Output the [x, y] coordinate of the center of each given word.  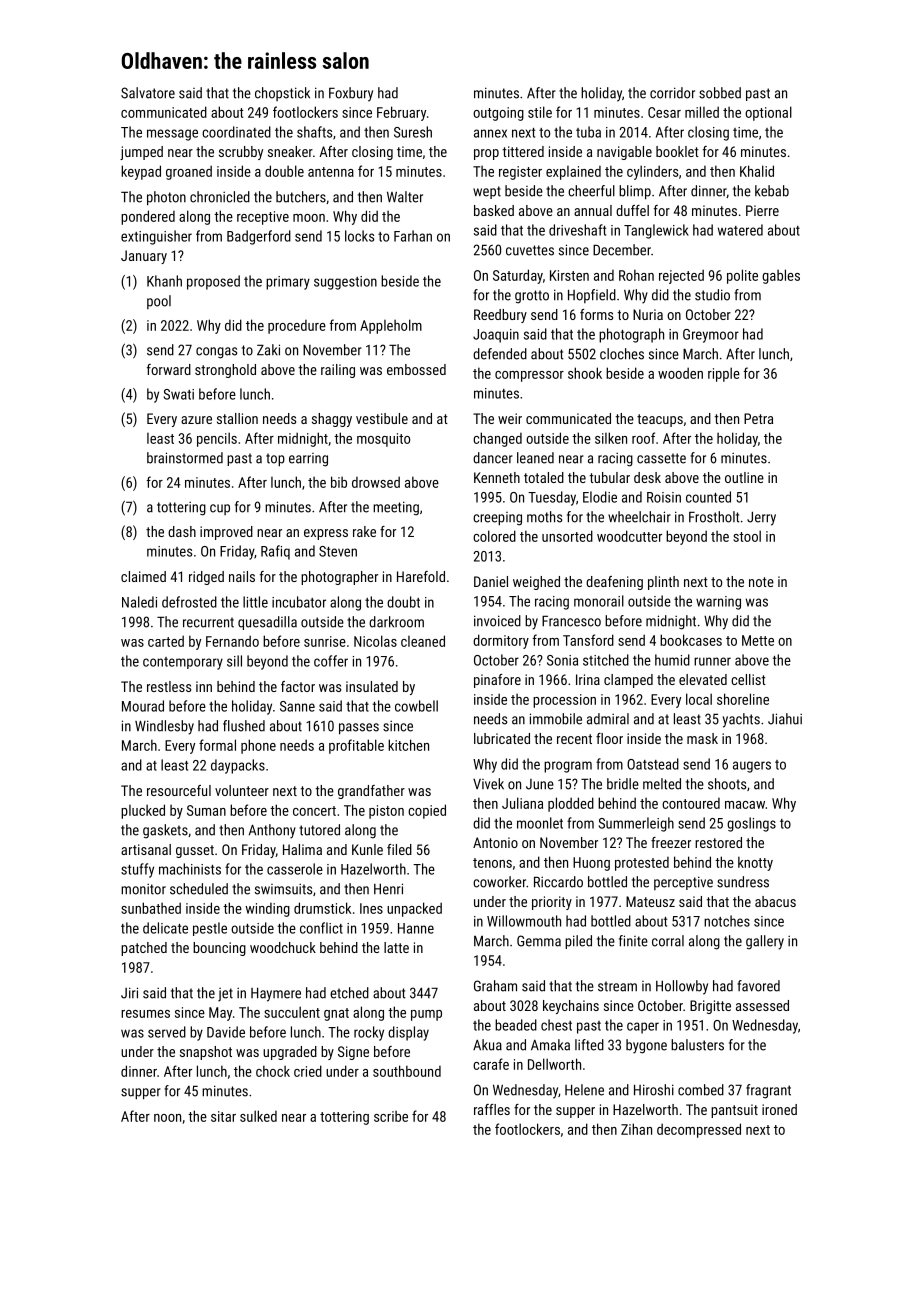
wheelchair [639, 517]
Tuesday [552, 498]
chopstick [282, 94]
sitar [223, 1116]
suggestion [345, 283]
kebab [772, 191]
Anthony [272, 831]
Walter [405, 197]
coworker [499, 882]
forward [169, 369]
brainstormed [185, 458]
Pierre [762, 210]
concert [314, 811]
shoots [727, 784]
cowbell [416, 706]
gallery [765, 942]
